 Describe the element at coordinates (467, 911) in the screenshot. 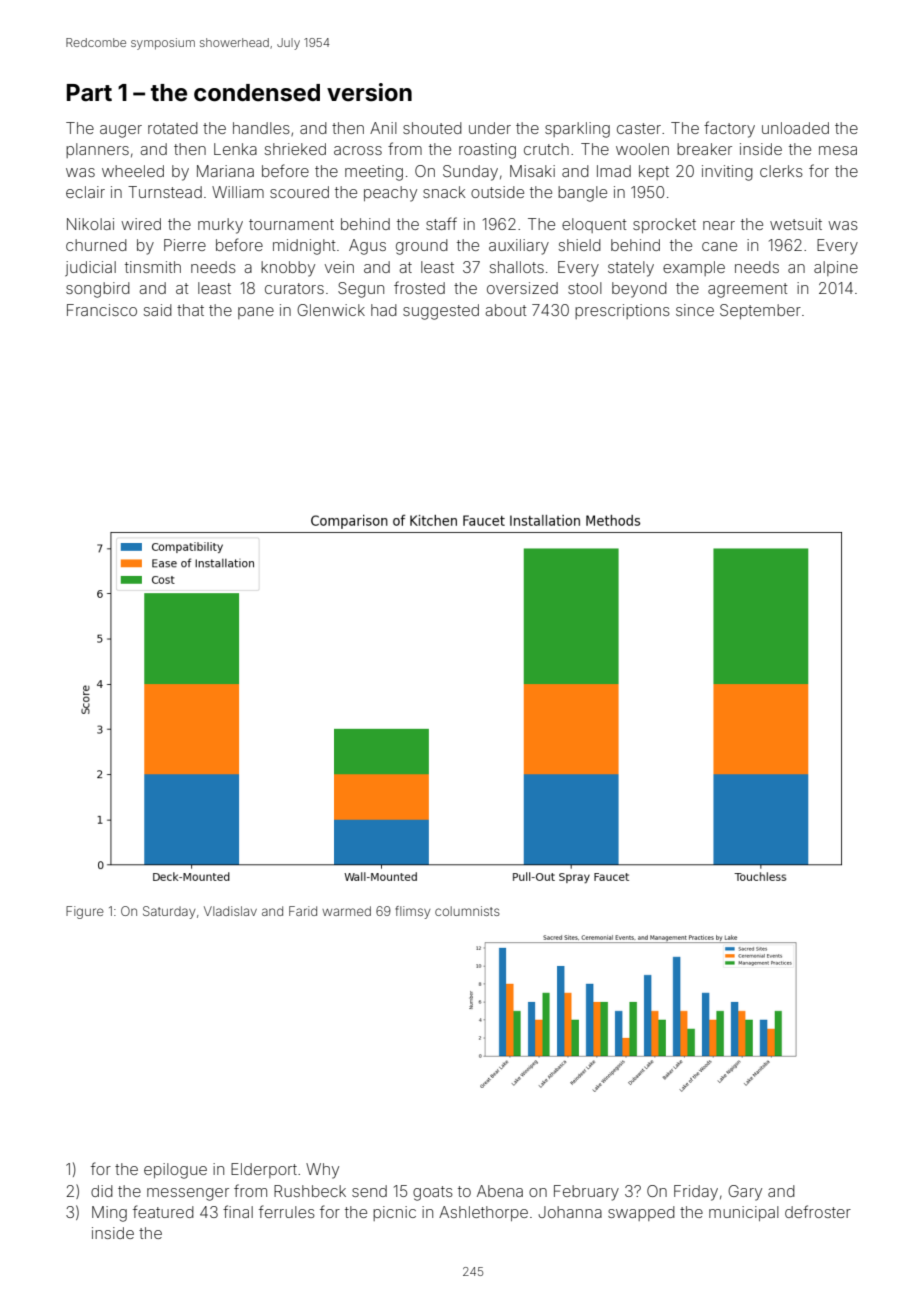

I see `columnists` at that location.
